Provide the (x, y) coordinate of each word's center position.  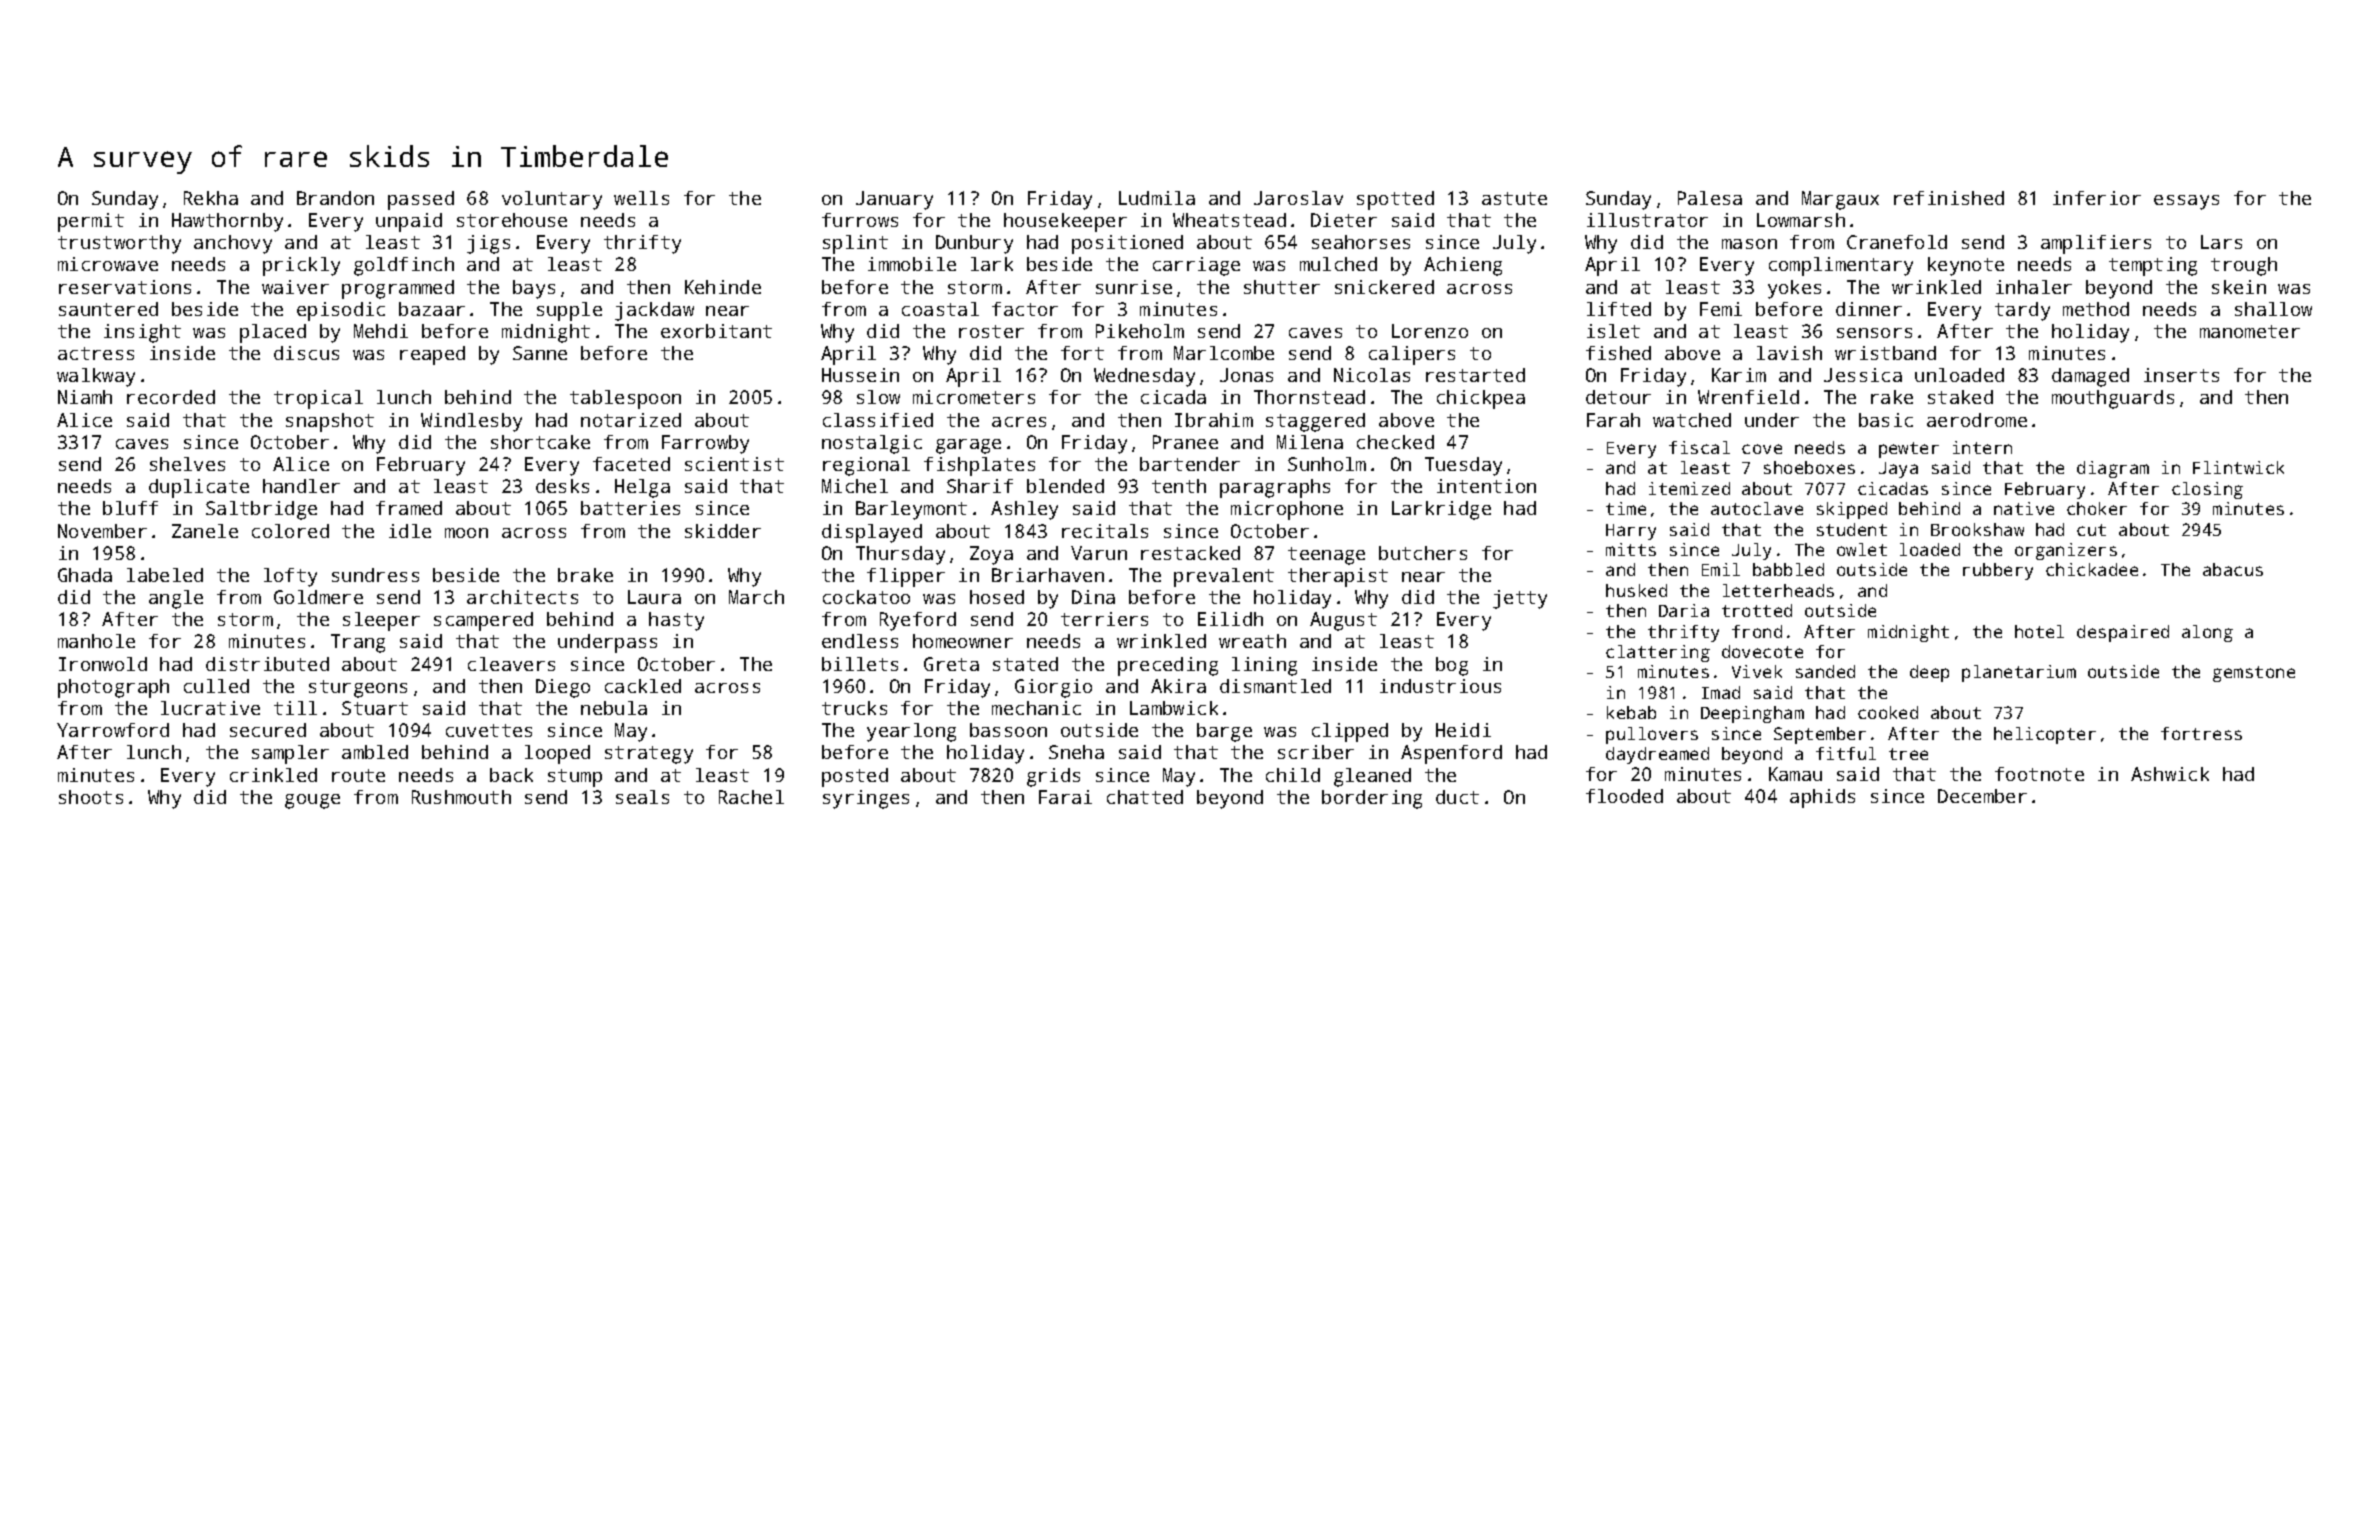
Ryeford (918, 621)
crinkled (273, 775)
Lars (2221, 242)
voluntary (552, 200)
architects (522, 597)
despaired (2123, 633)
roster (991, 331)
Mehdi (381, 331)
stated (1025, 664)
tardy (2022, 311)
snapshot (330, 422)
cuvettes (489, 730)
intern (1982, 447)
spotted (1395, 200)
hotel (2039, 631)
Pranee (1185, 442)
